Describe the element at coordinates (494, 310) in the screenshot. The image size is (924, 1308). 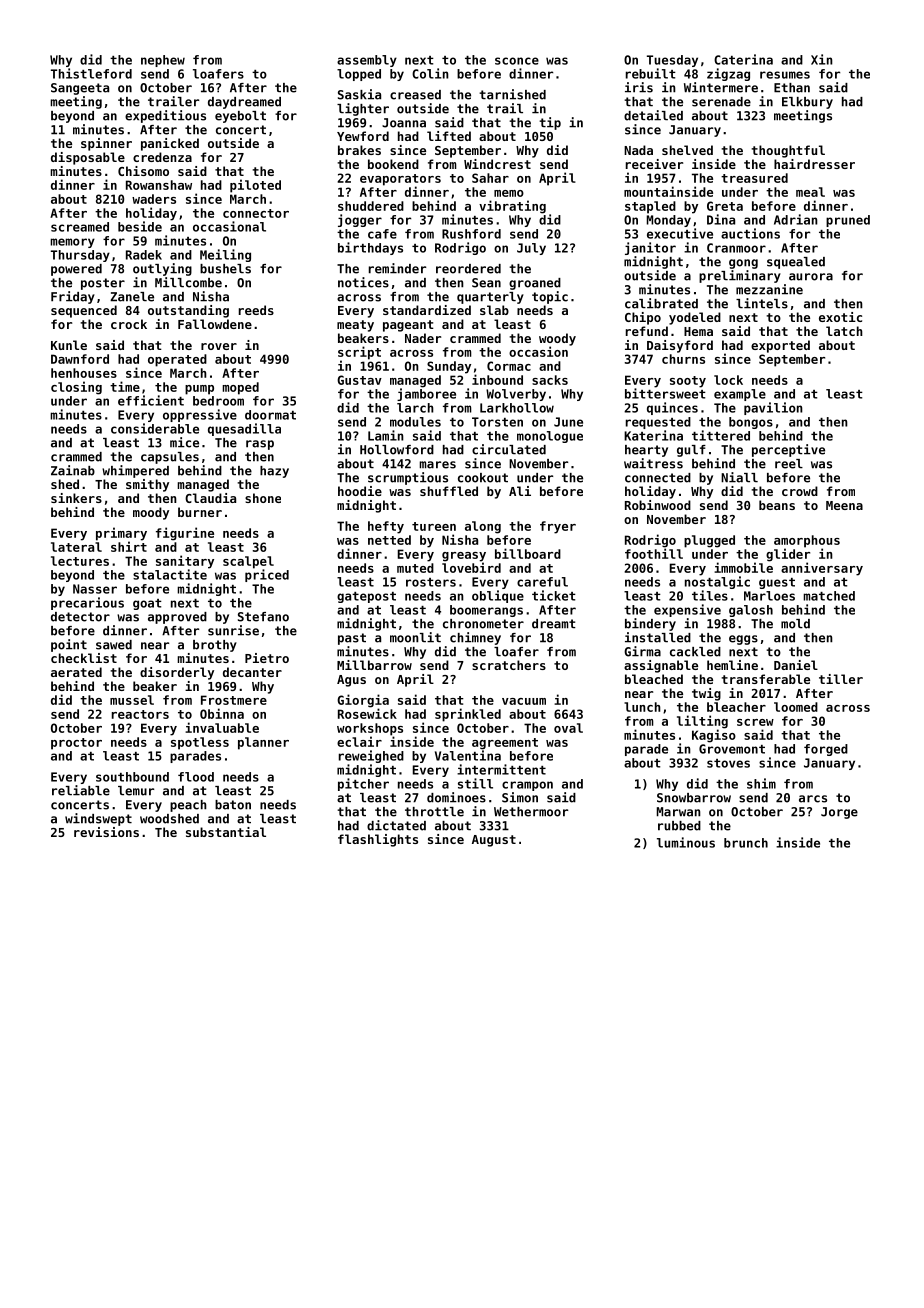
I see `slab` at that location.
